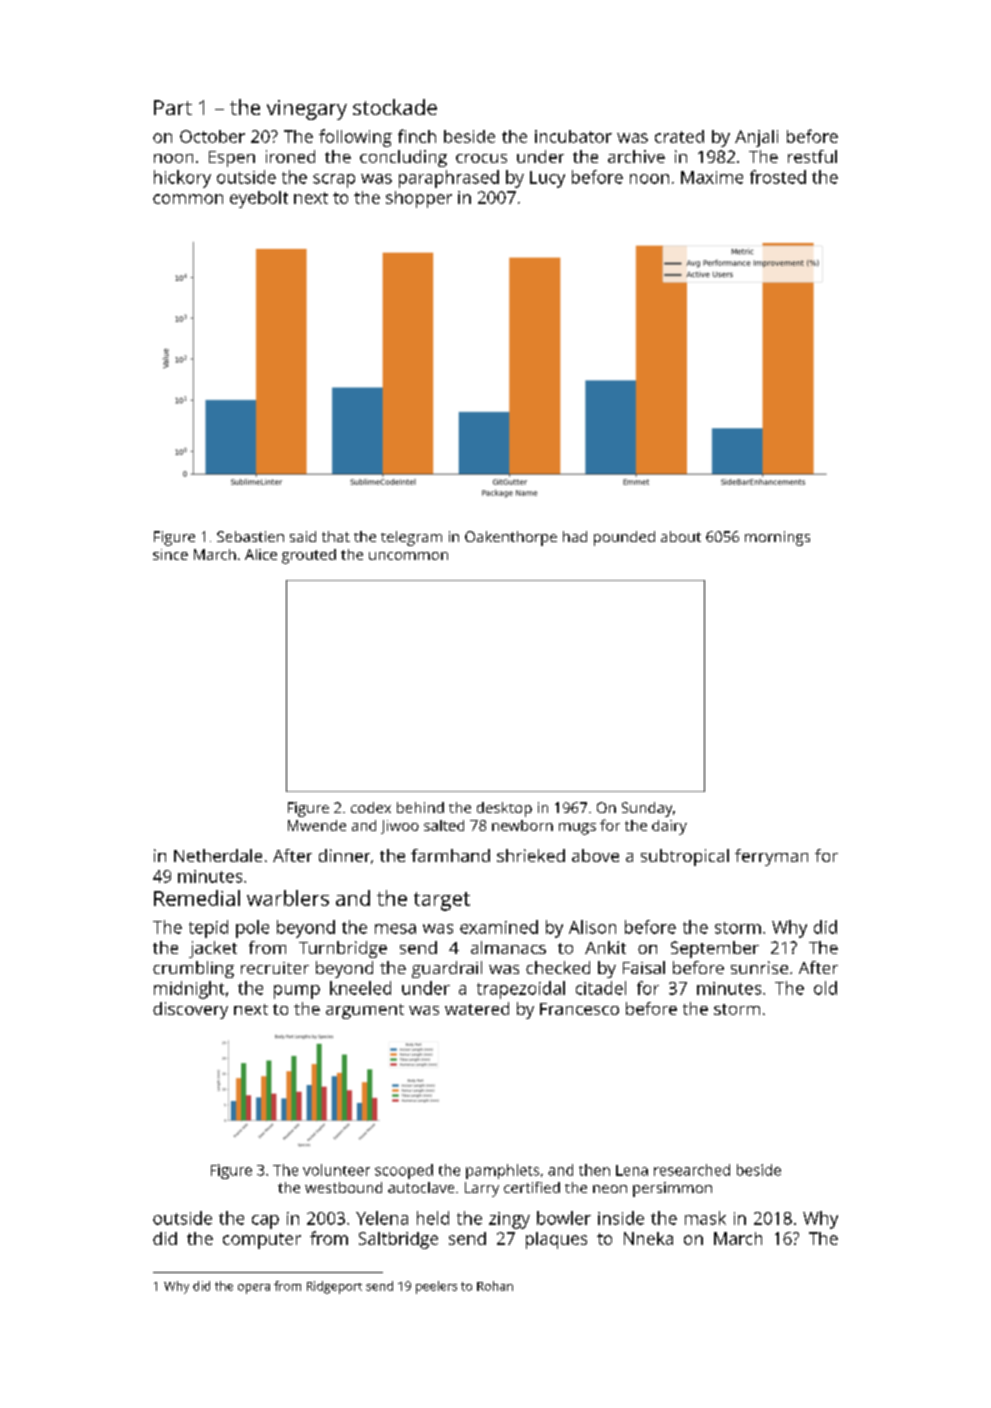 This screenshot has height=1408, width=991. Describe the element at coordinates (556, 1240) in the screenshot. I see `plaques` at that location.
